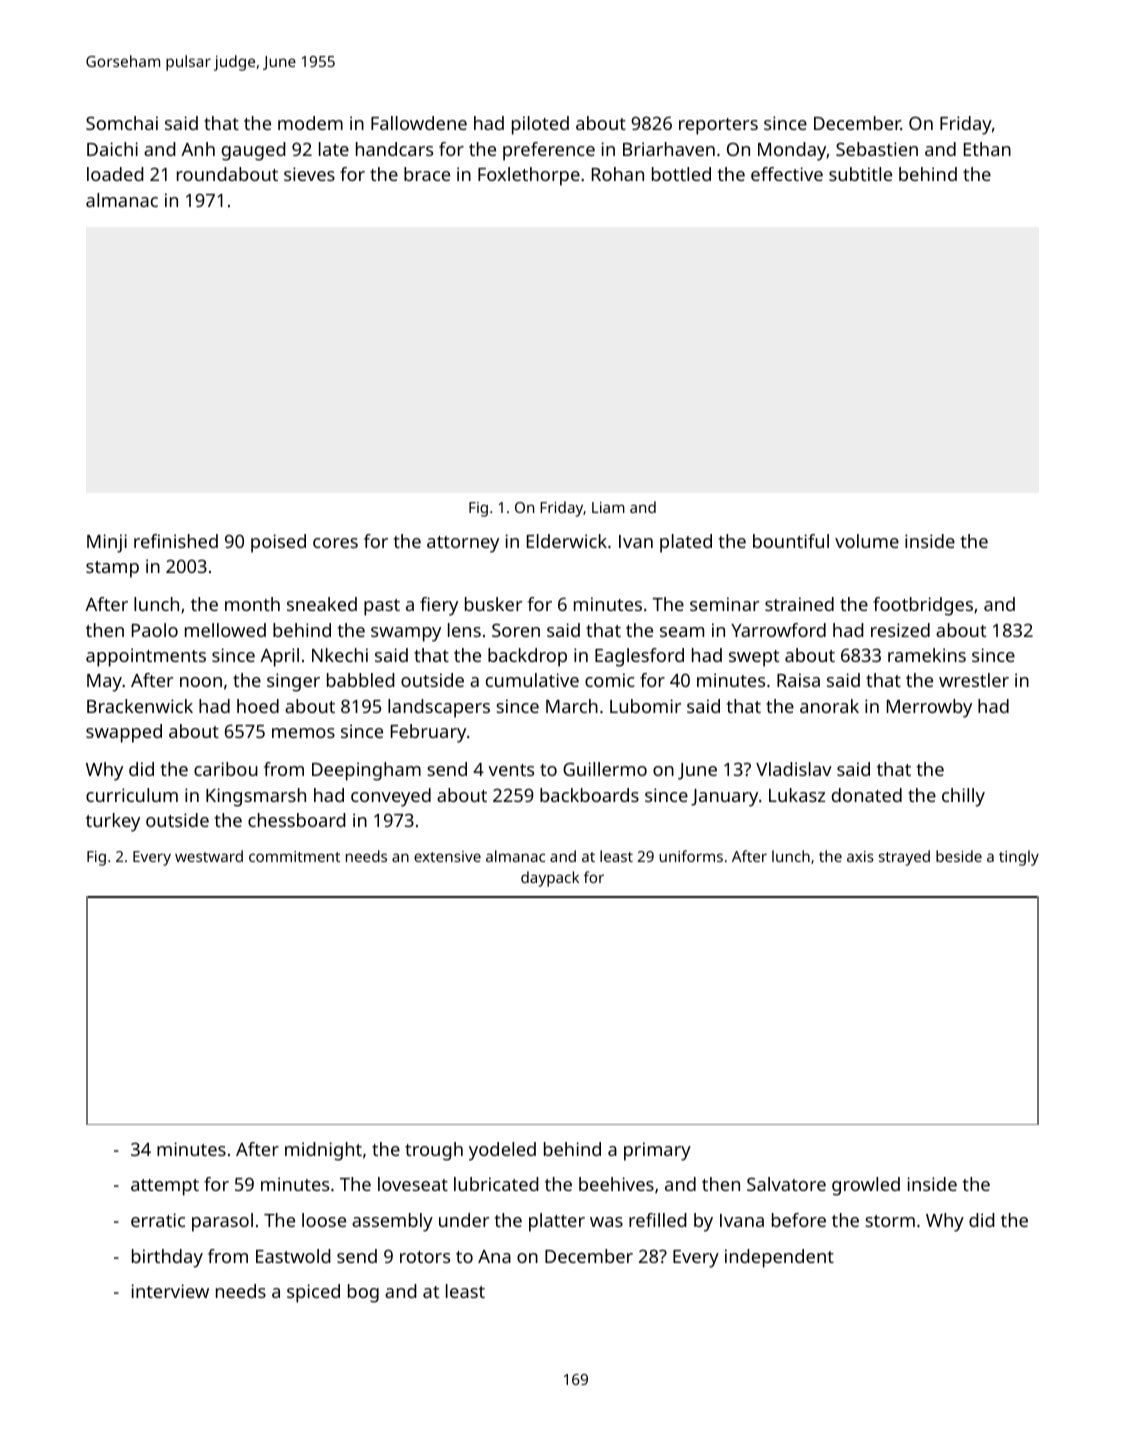 This page has width=1125, height=1456. What do you see at coordinates (165, 1187) in the page?
I see `attempt` at bounding box center [165, 1187].
